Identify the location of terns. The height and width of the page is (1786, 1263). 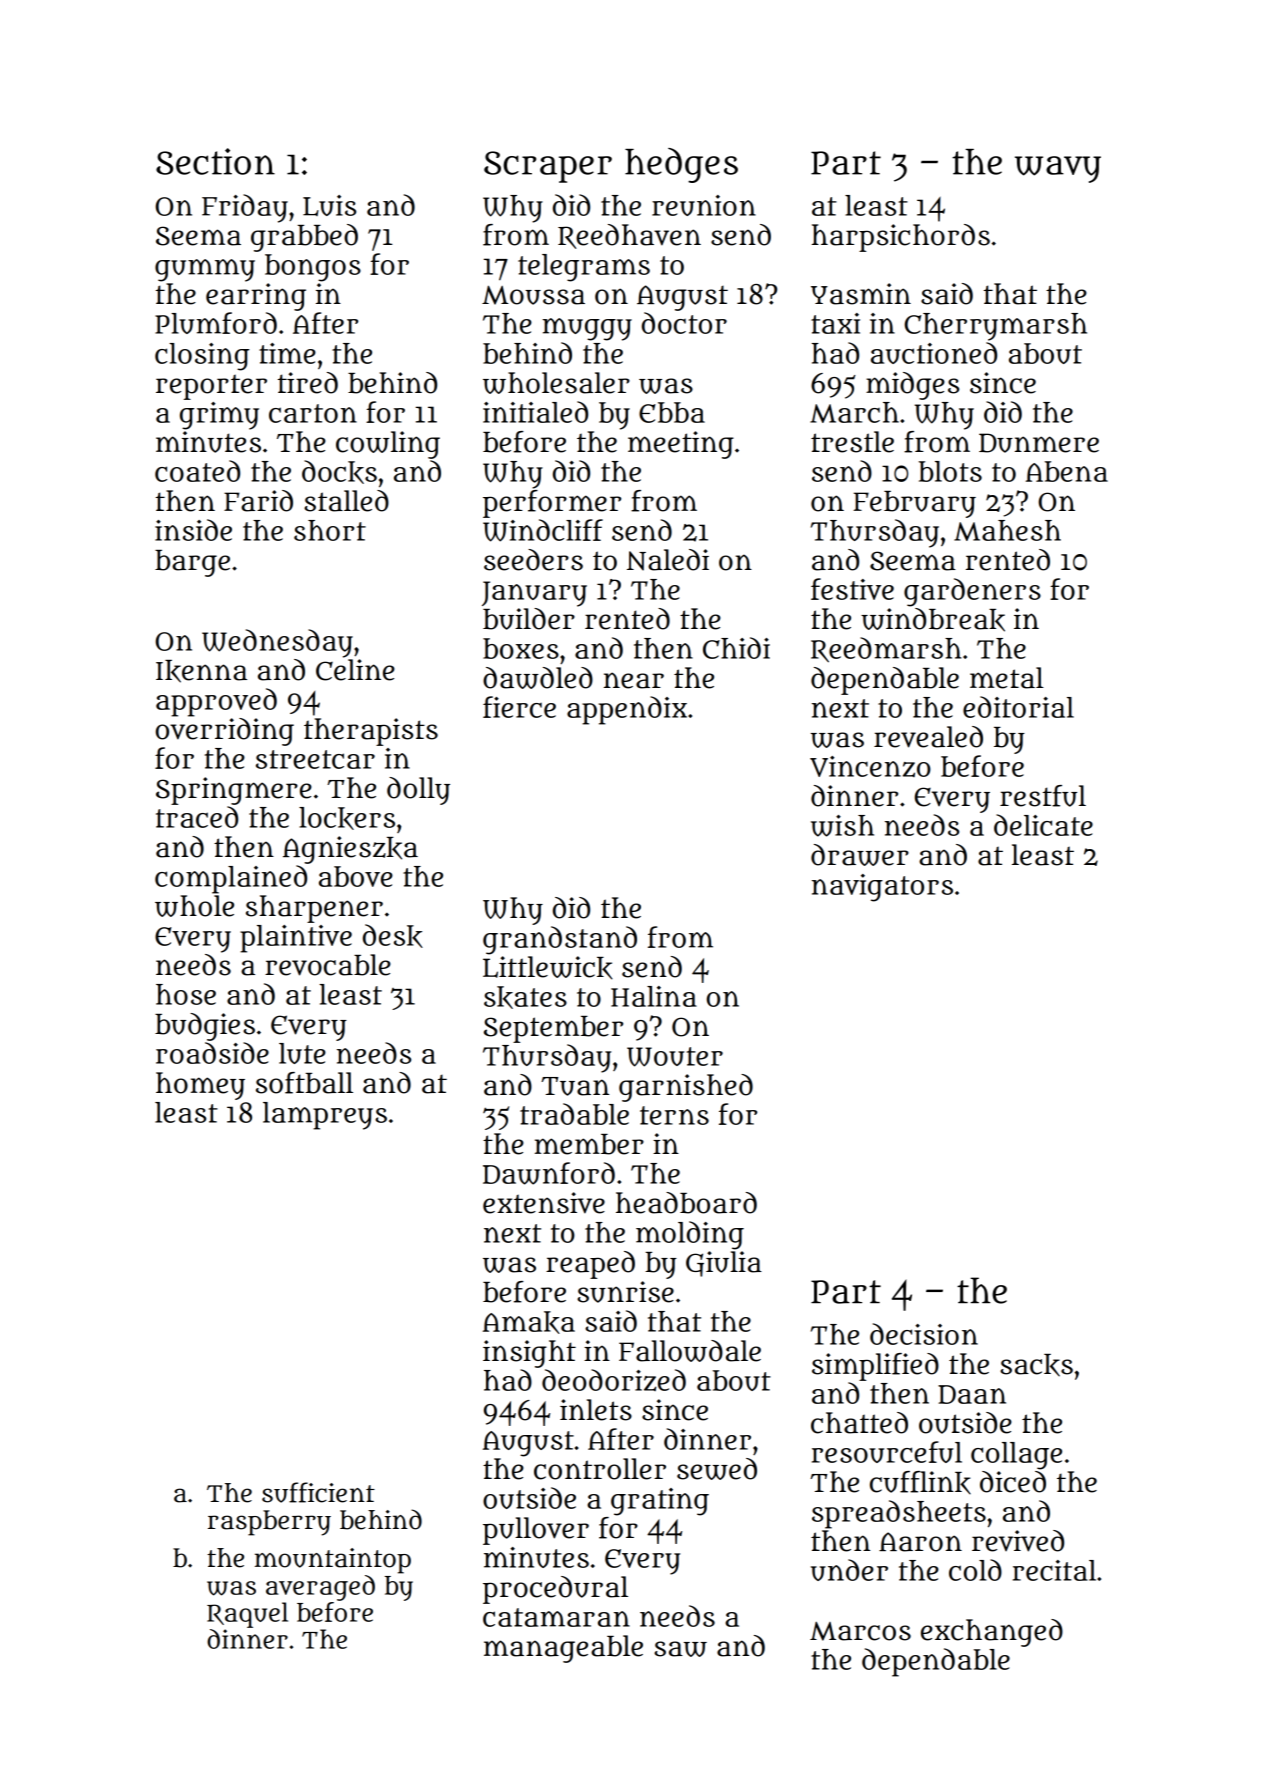
(674, 1115).
